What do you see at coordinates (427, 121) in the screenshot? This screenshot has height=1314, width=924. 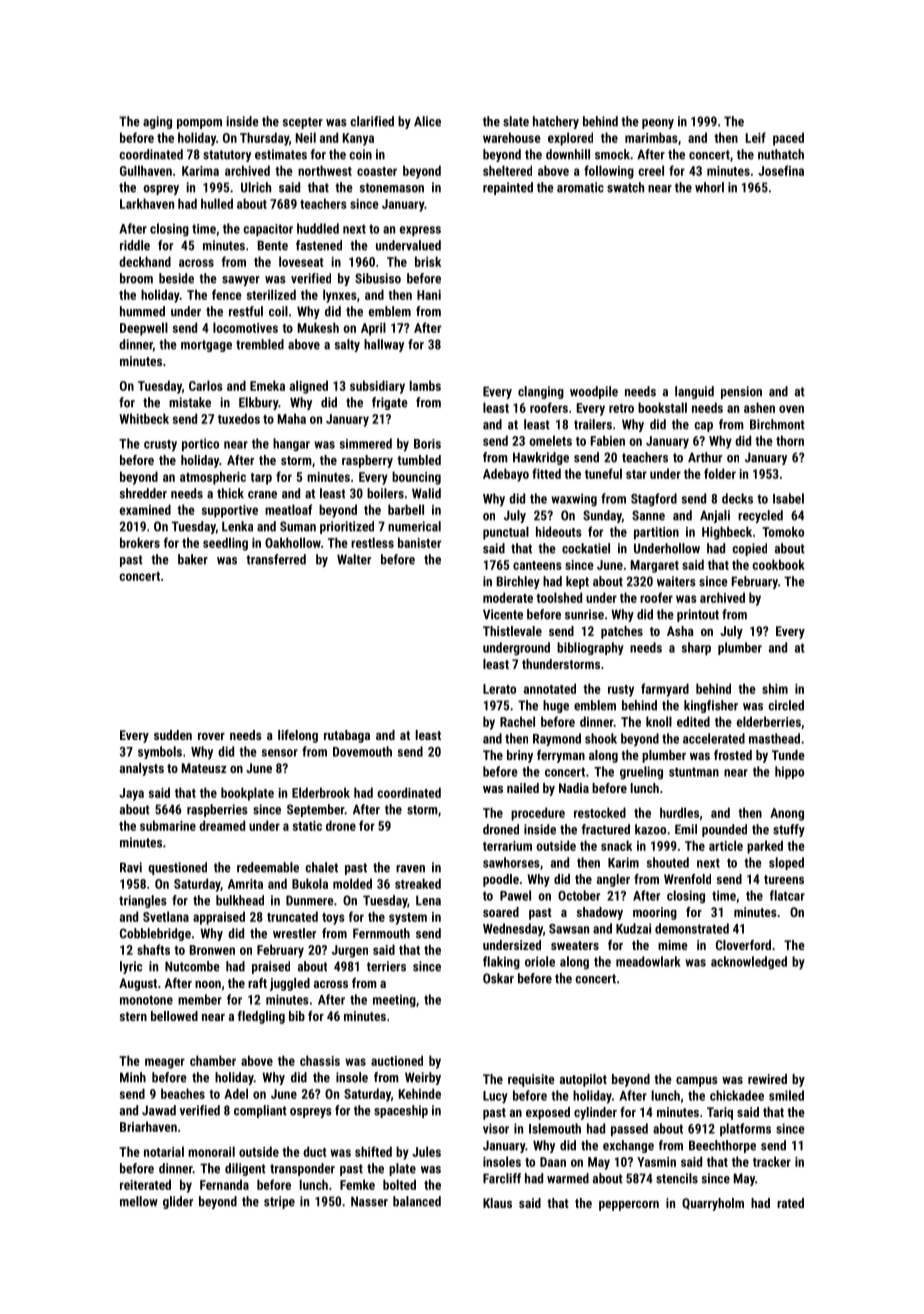 I see `Alice` at bounding box center [427, 121].
